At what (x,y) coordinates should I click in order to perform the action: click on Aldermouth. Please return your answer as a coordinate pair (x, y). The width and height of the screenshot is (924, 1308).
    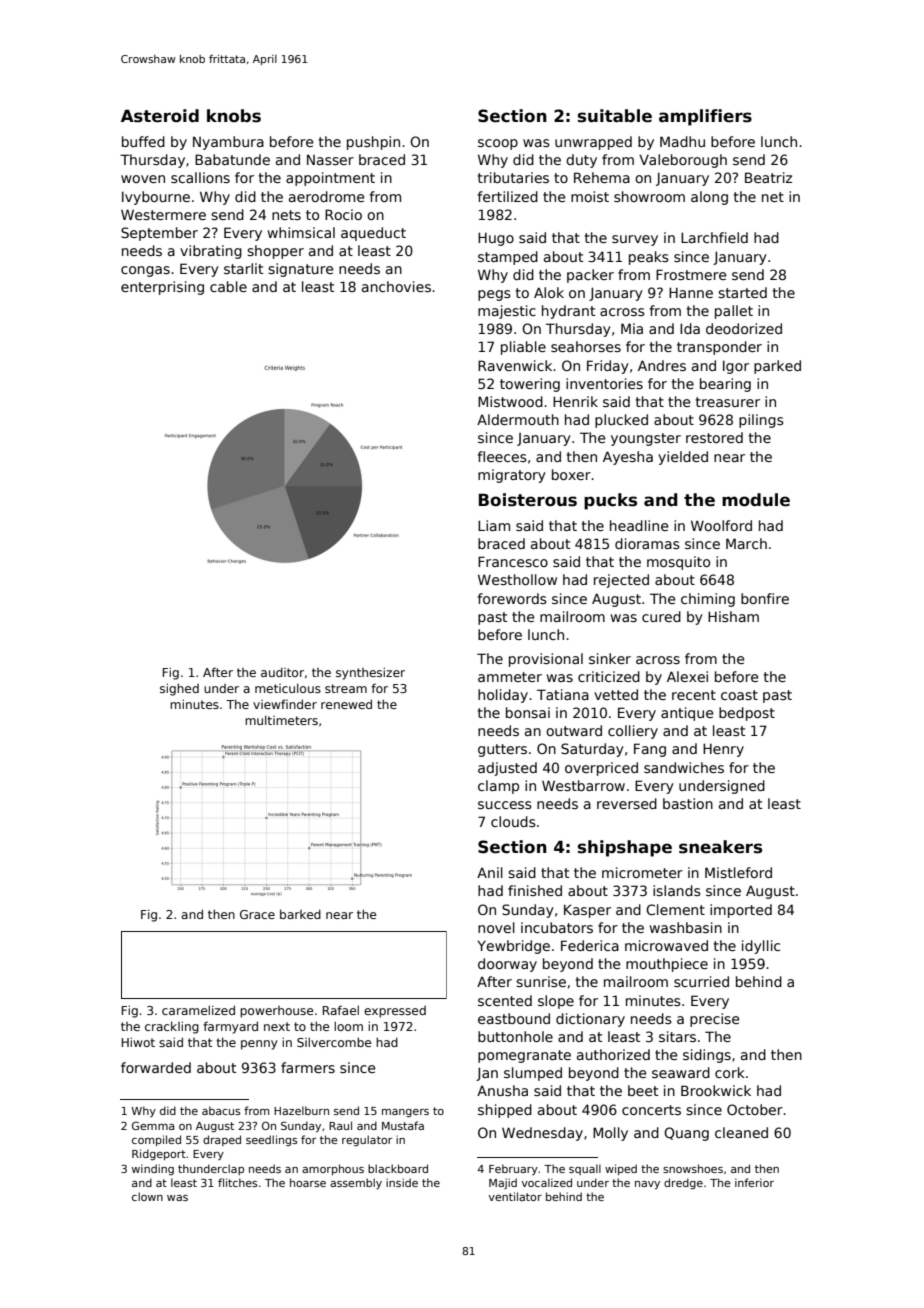
    Looking at the image, I should click on (518, 419).
